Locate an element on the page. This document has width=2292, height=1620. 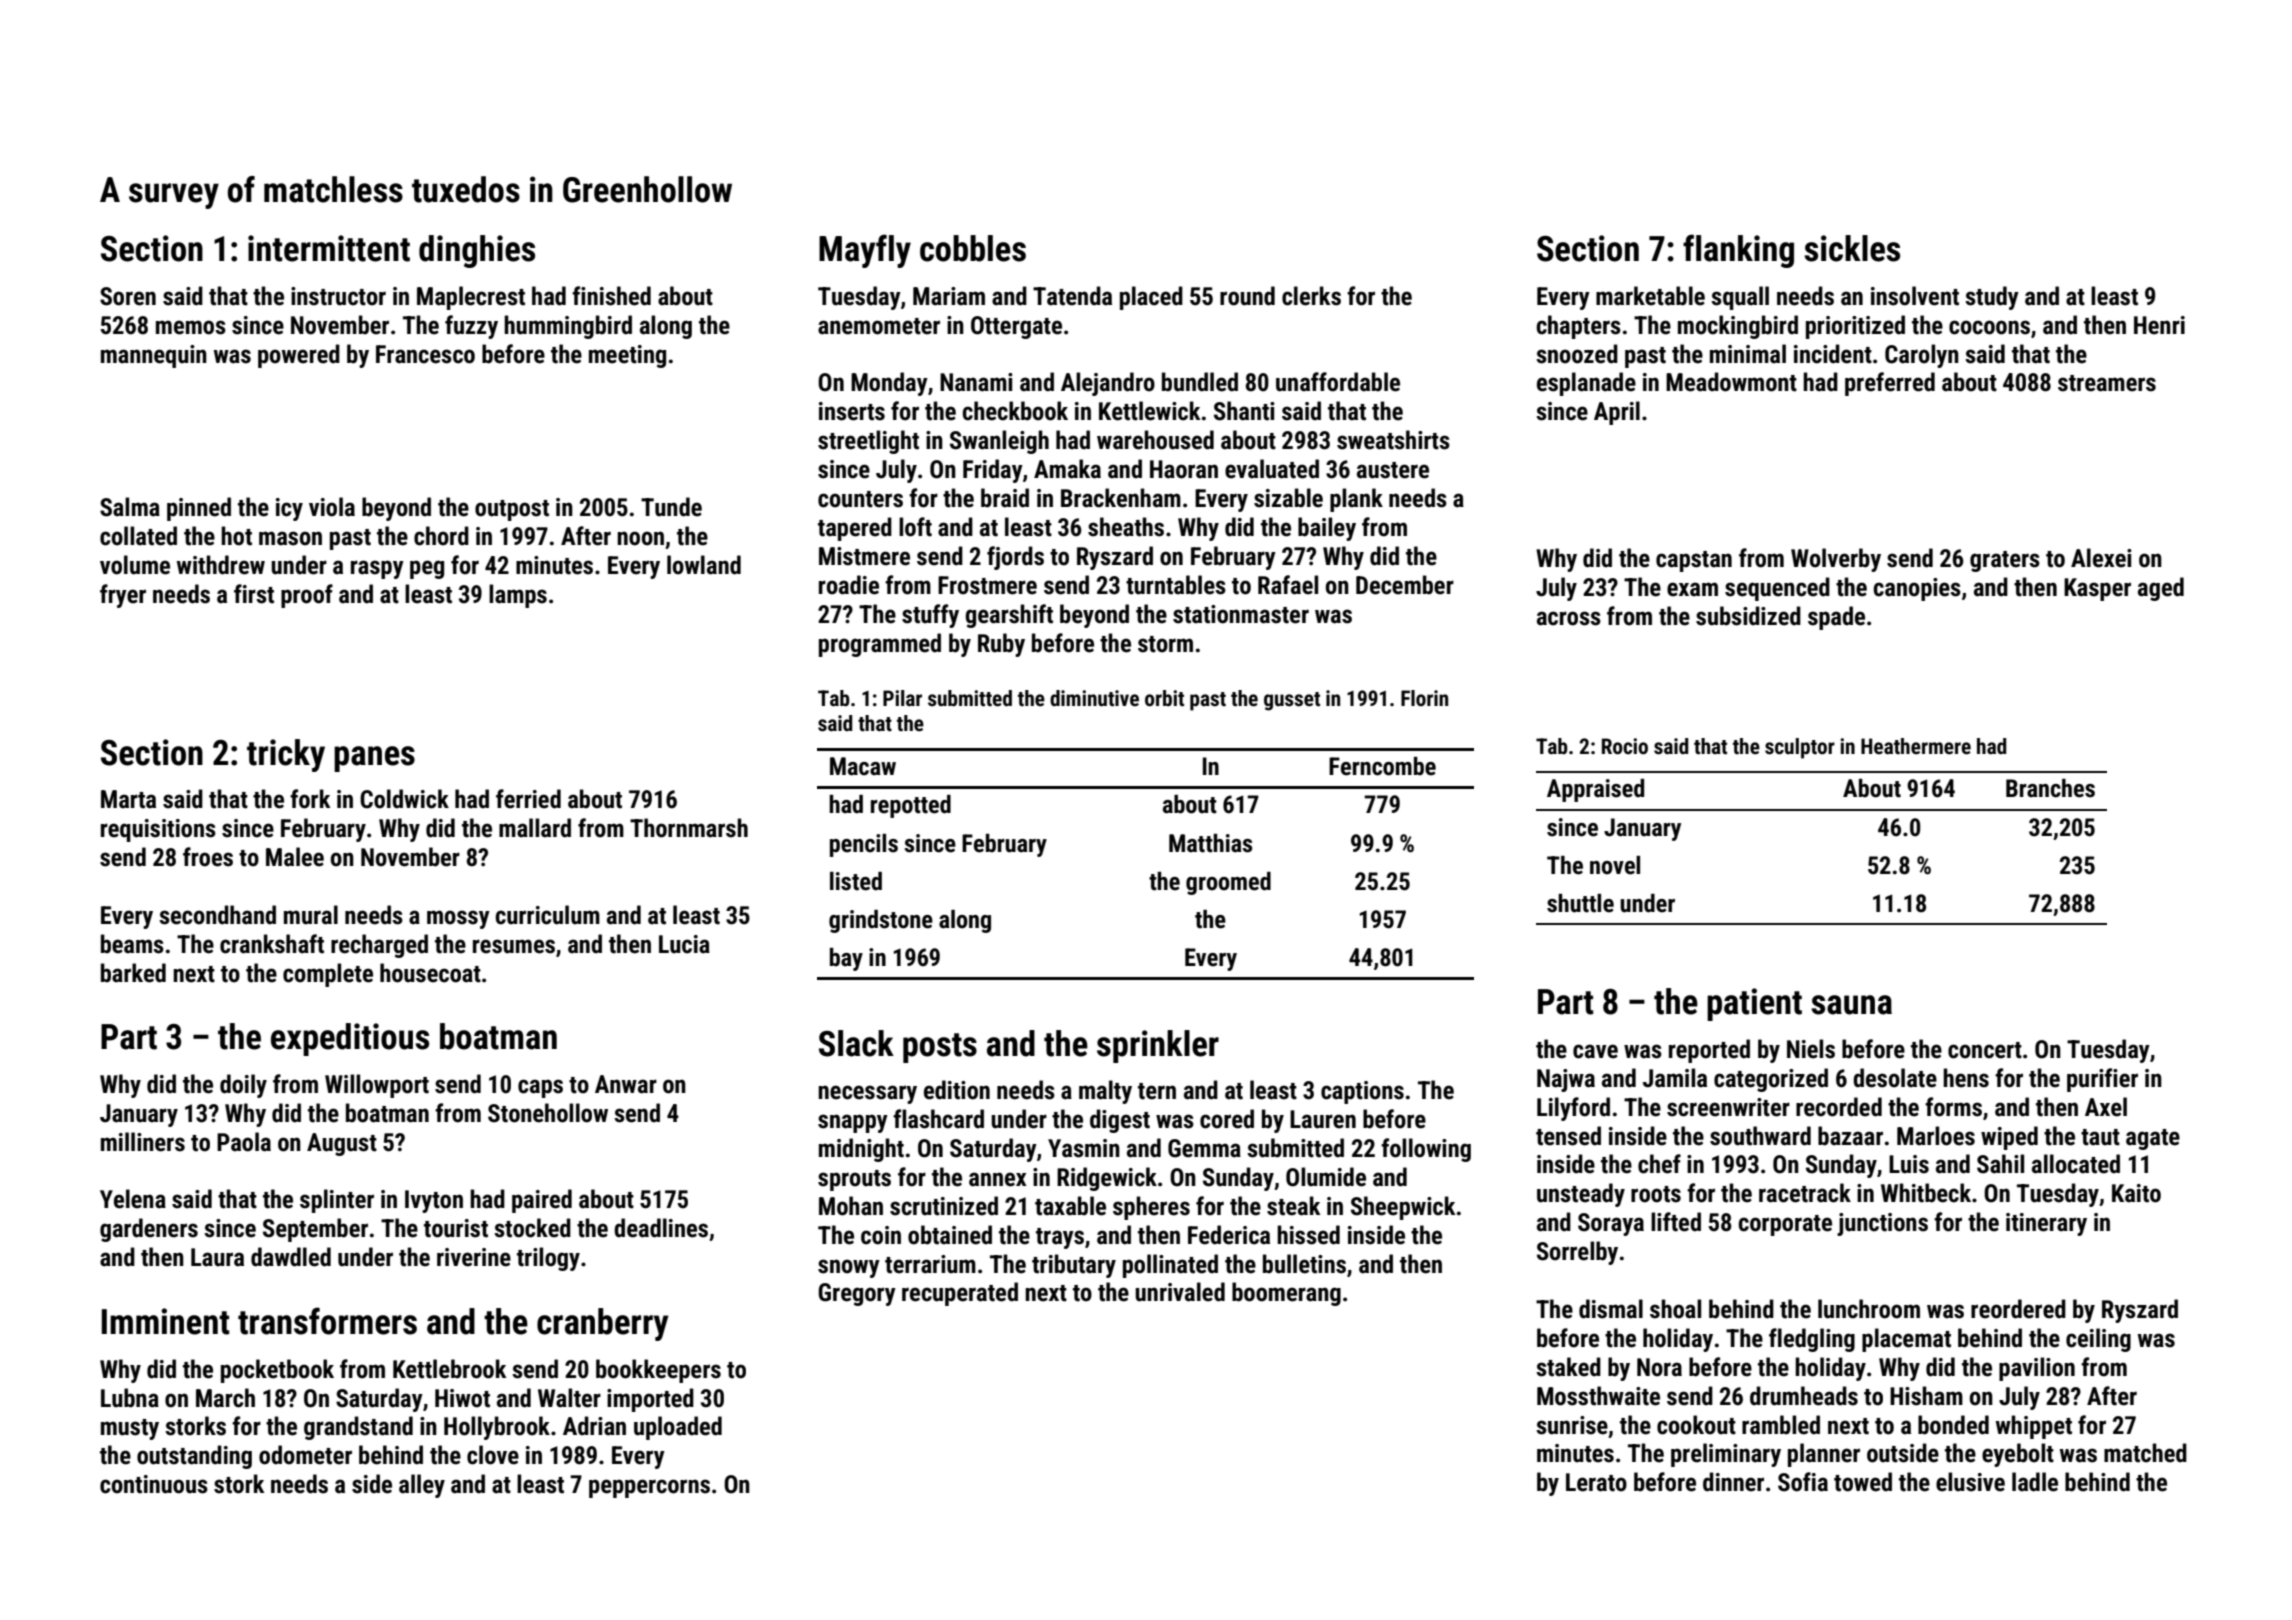
Lerato is located at coordinates (1596, 1482).
